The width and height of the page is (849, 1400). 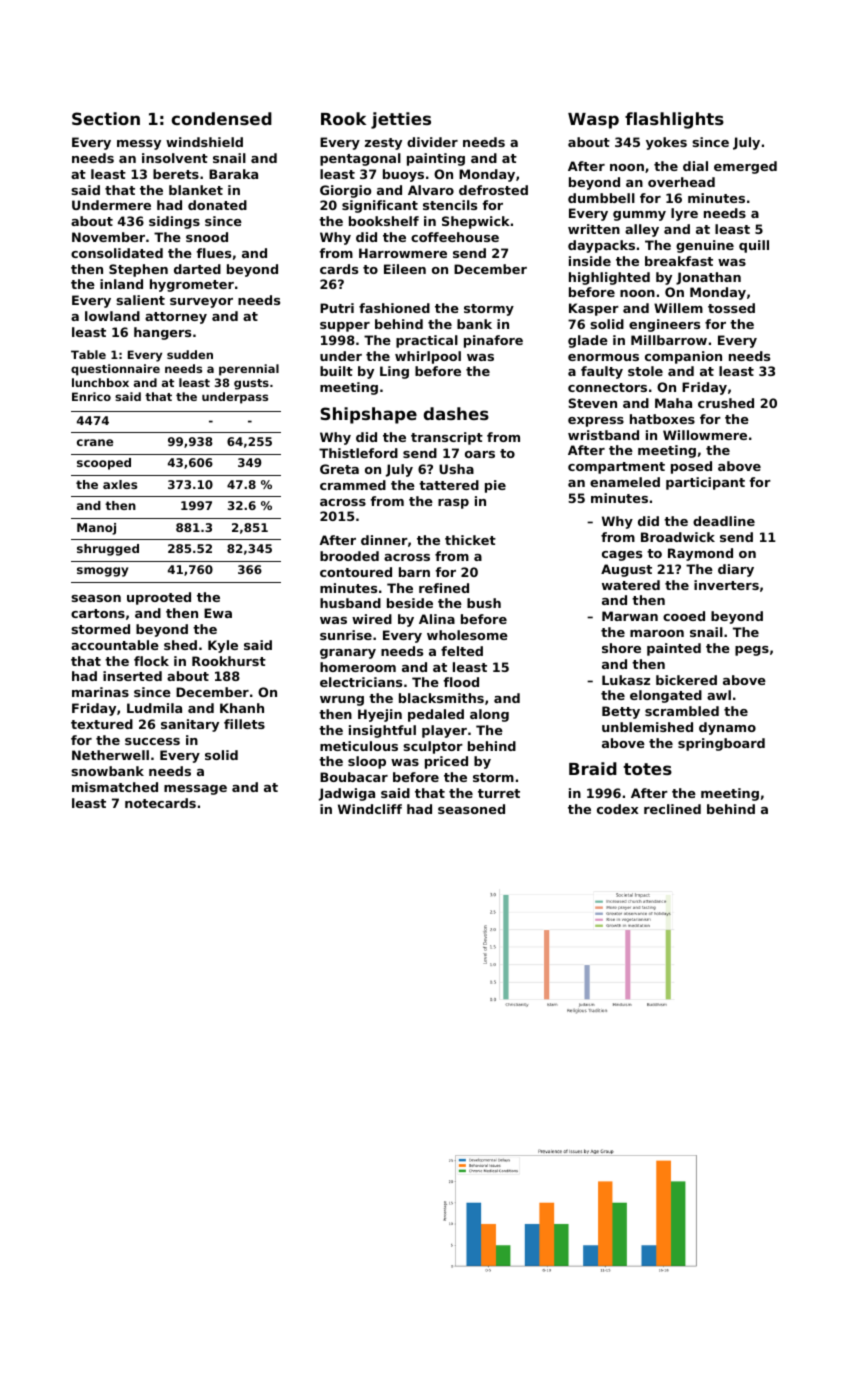 What do you see at coordinates (719, 695) in the page?
I see `awl` at bounding box center [719, 695].
